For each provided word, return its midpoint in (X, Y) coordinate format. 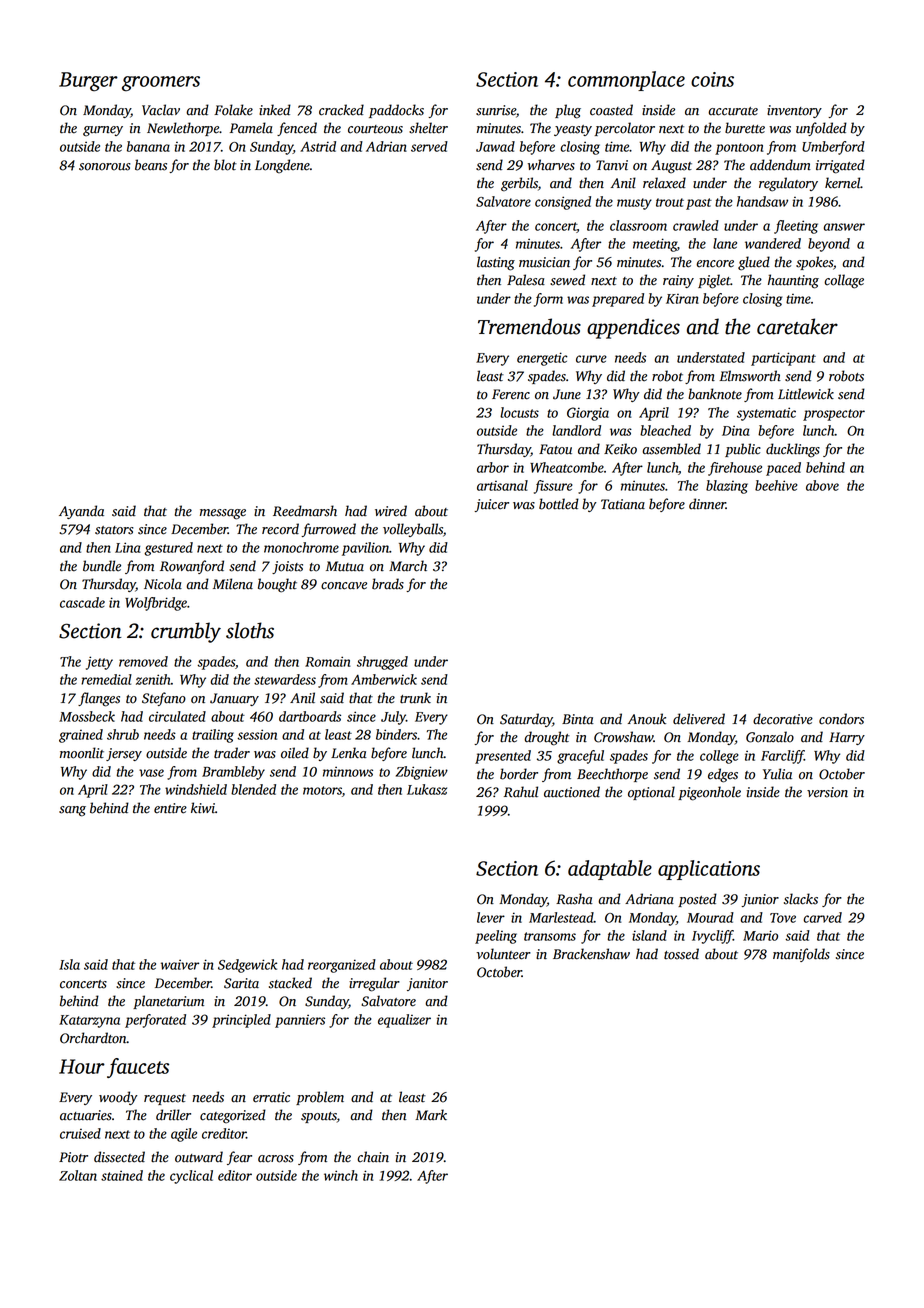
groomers (161, 84)
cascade (82, 602)
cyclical (191, 1177)
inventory (794, 111)
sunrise (496, 110)
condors (841, 719)
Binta (578, 719)
